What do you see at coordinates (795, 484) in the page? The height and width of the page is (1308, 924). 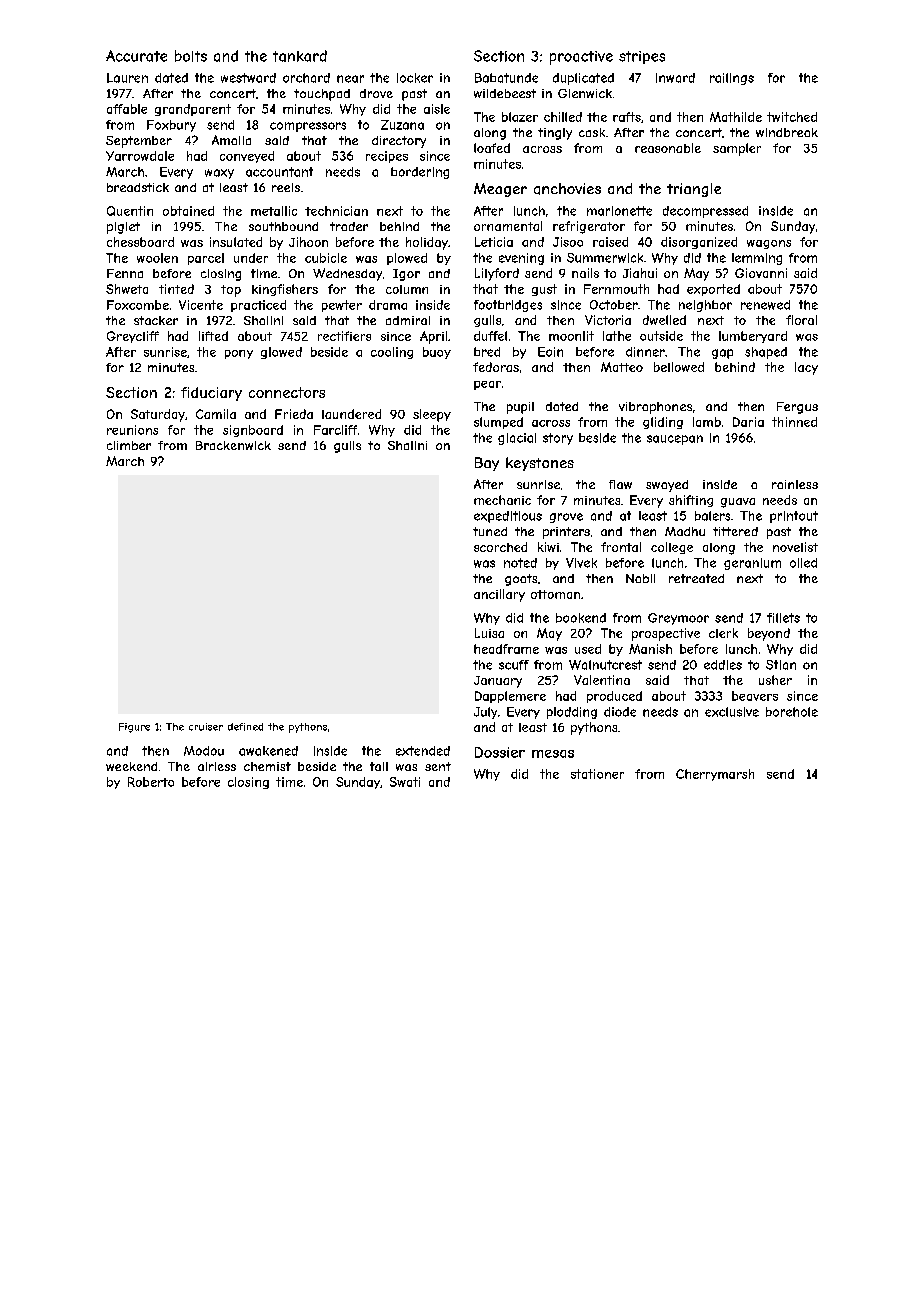 I see `rainless` at bounding box center [795, 484].
